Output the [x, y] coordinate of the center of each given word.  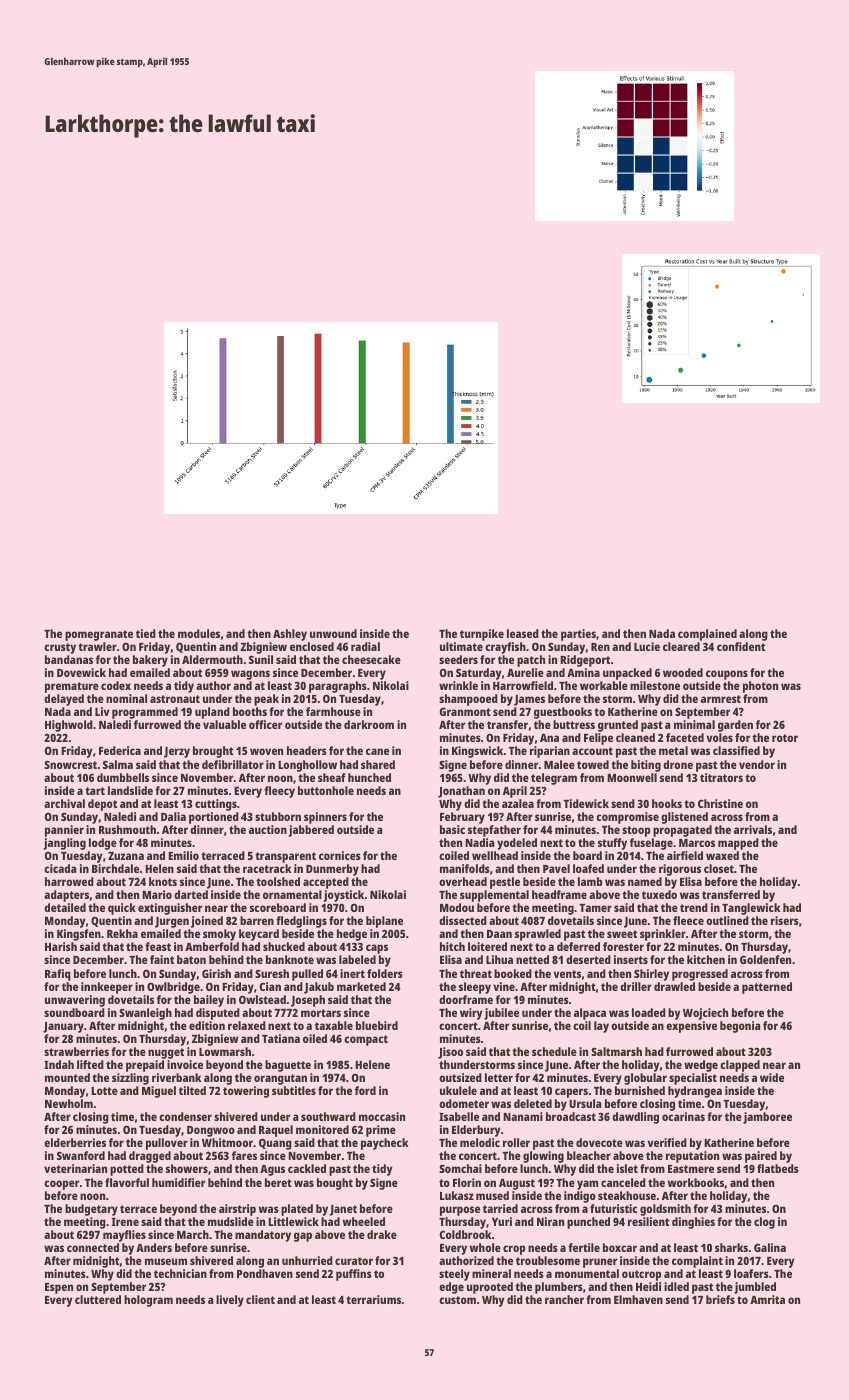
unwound [333, 633]
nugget [166, 1053]
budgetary [91, 1210]
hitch [452, 946]
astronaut [175, 699]
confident [741, 646]
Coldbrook [465, 1234]
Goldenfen [765, 959]
